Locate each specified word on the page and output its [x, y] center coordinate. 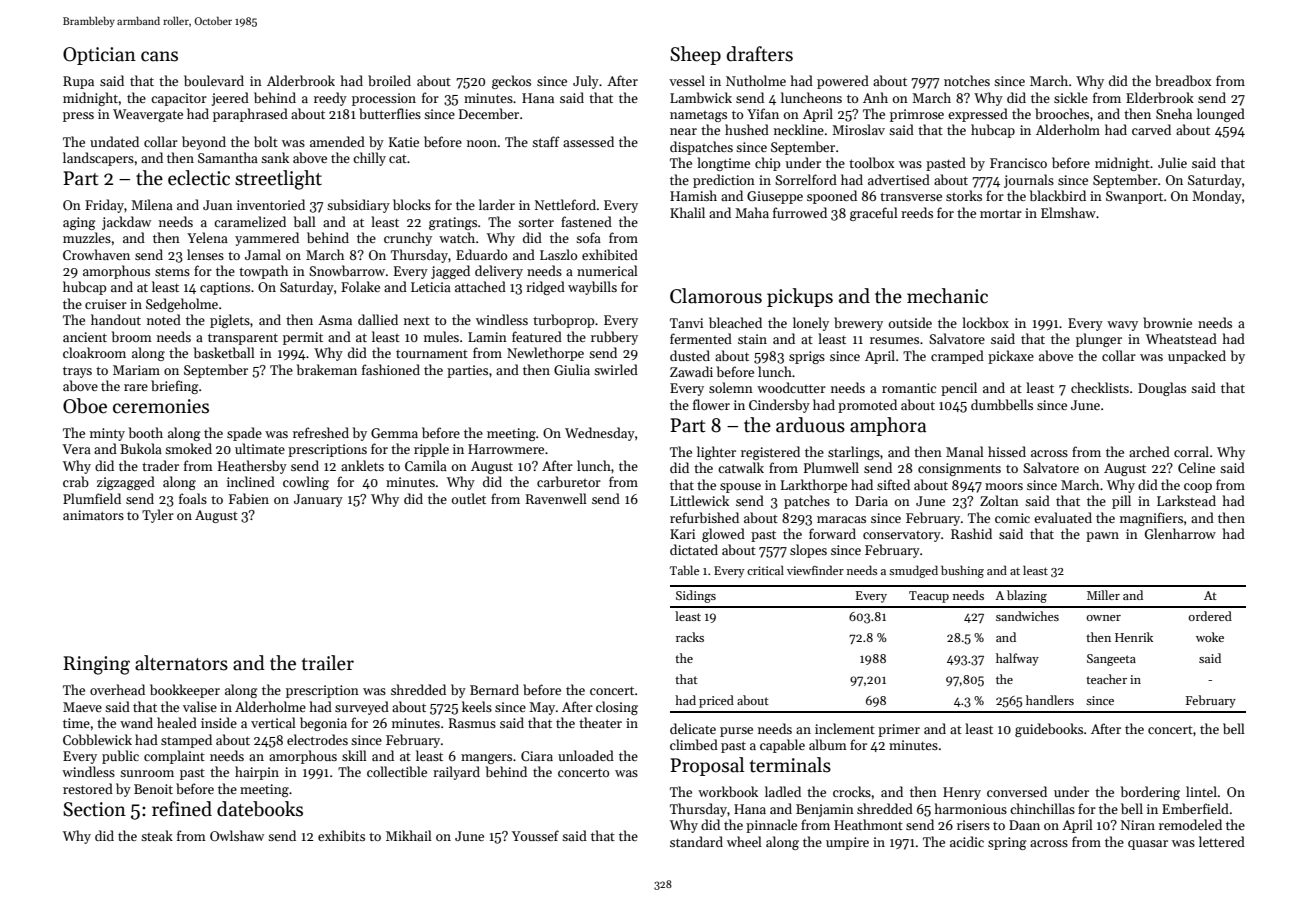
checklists [1100, 387]
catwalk [741, 467]
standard [696, 841]
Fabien [249, 498]
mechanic [947, 296]
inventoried [271, 204]
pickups [800, 297]
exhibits [341, 835]
